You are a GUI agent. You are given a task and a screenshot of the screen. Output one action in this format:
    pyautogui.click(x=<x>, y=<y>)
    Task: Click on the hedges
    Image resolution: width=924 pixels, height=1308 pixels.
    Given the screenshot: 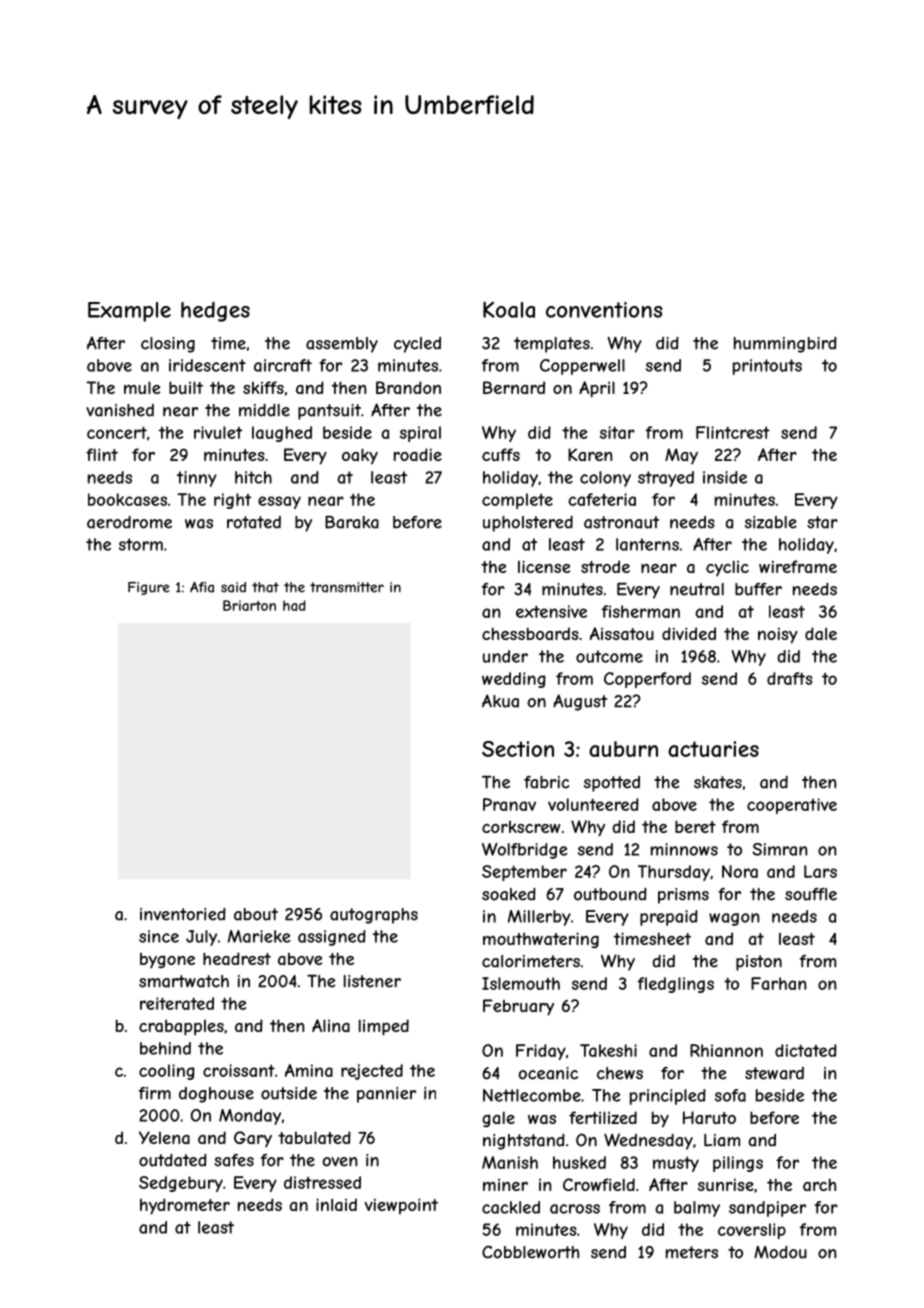 What is the action you would take?
    pyautogui.click(x=215, y=311)
